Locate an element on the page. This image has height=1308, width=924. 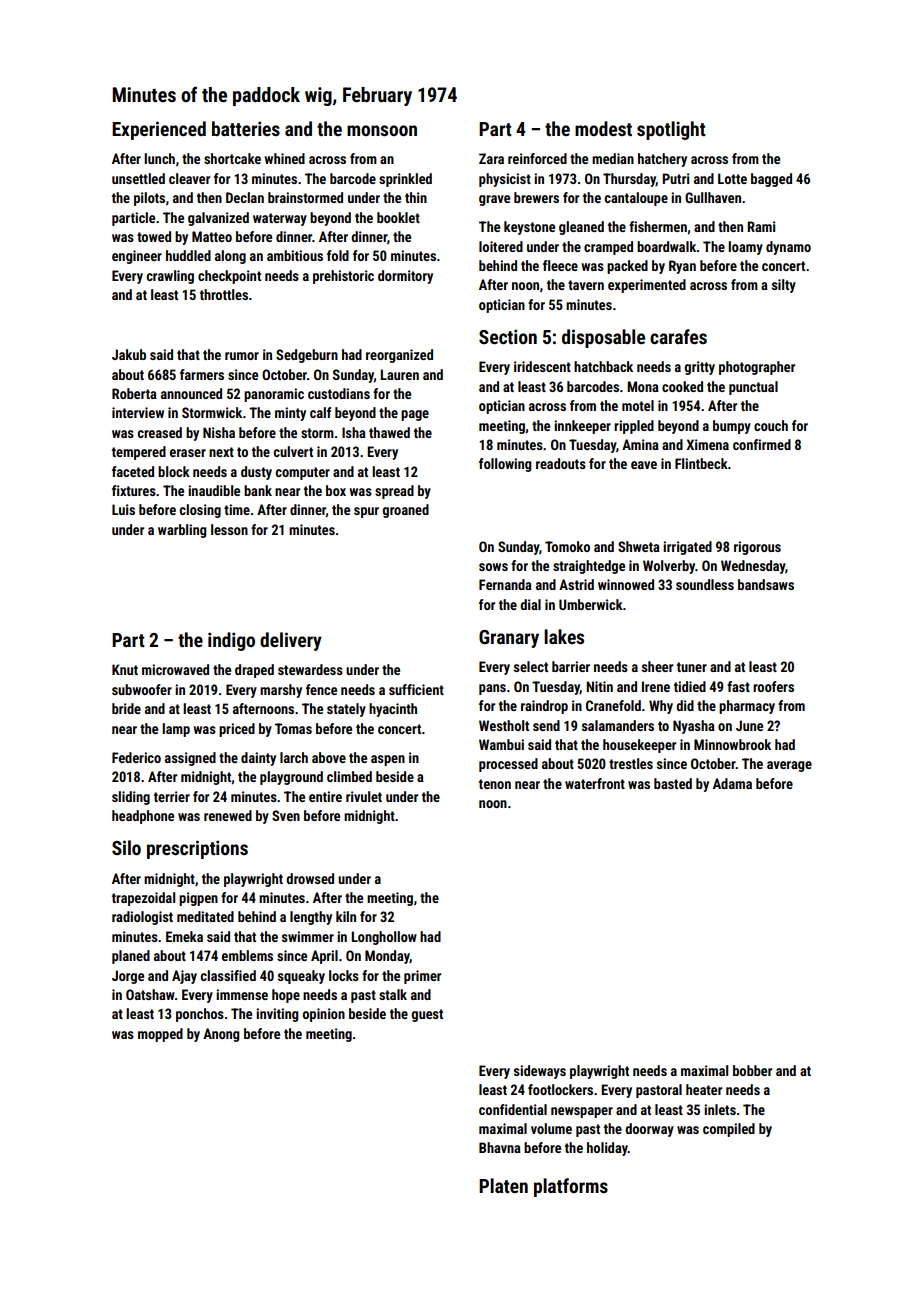
engineer is located at coordinates (137, 257).
